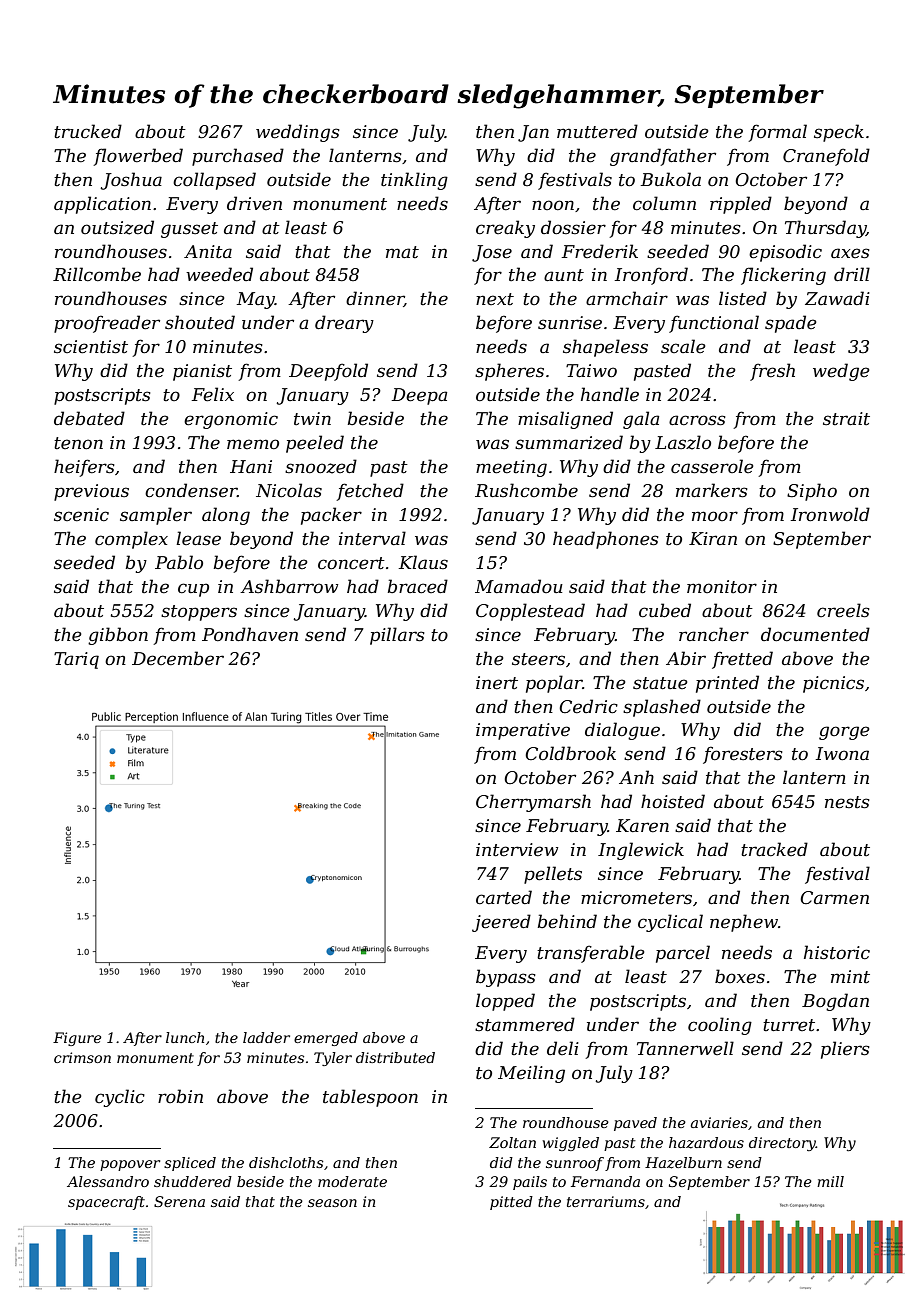 This page has width=924, height=1308. I want to click on condenser, so click(191, 490).
